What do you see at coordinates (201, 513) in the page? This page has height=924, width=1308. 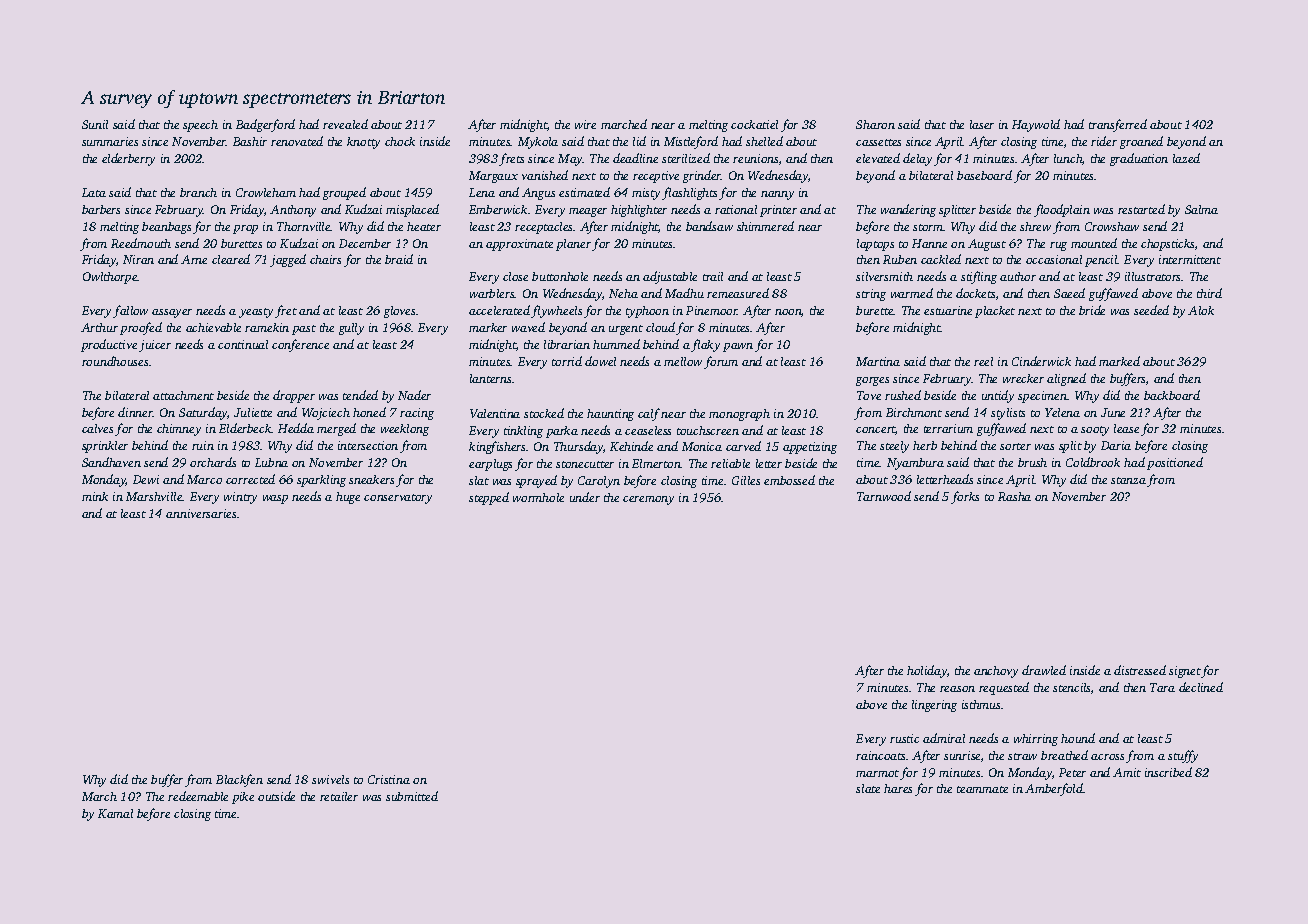 I see `anniversaries` at bounding box center [201, 513].
